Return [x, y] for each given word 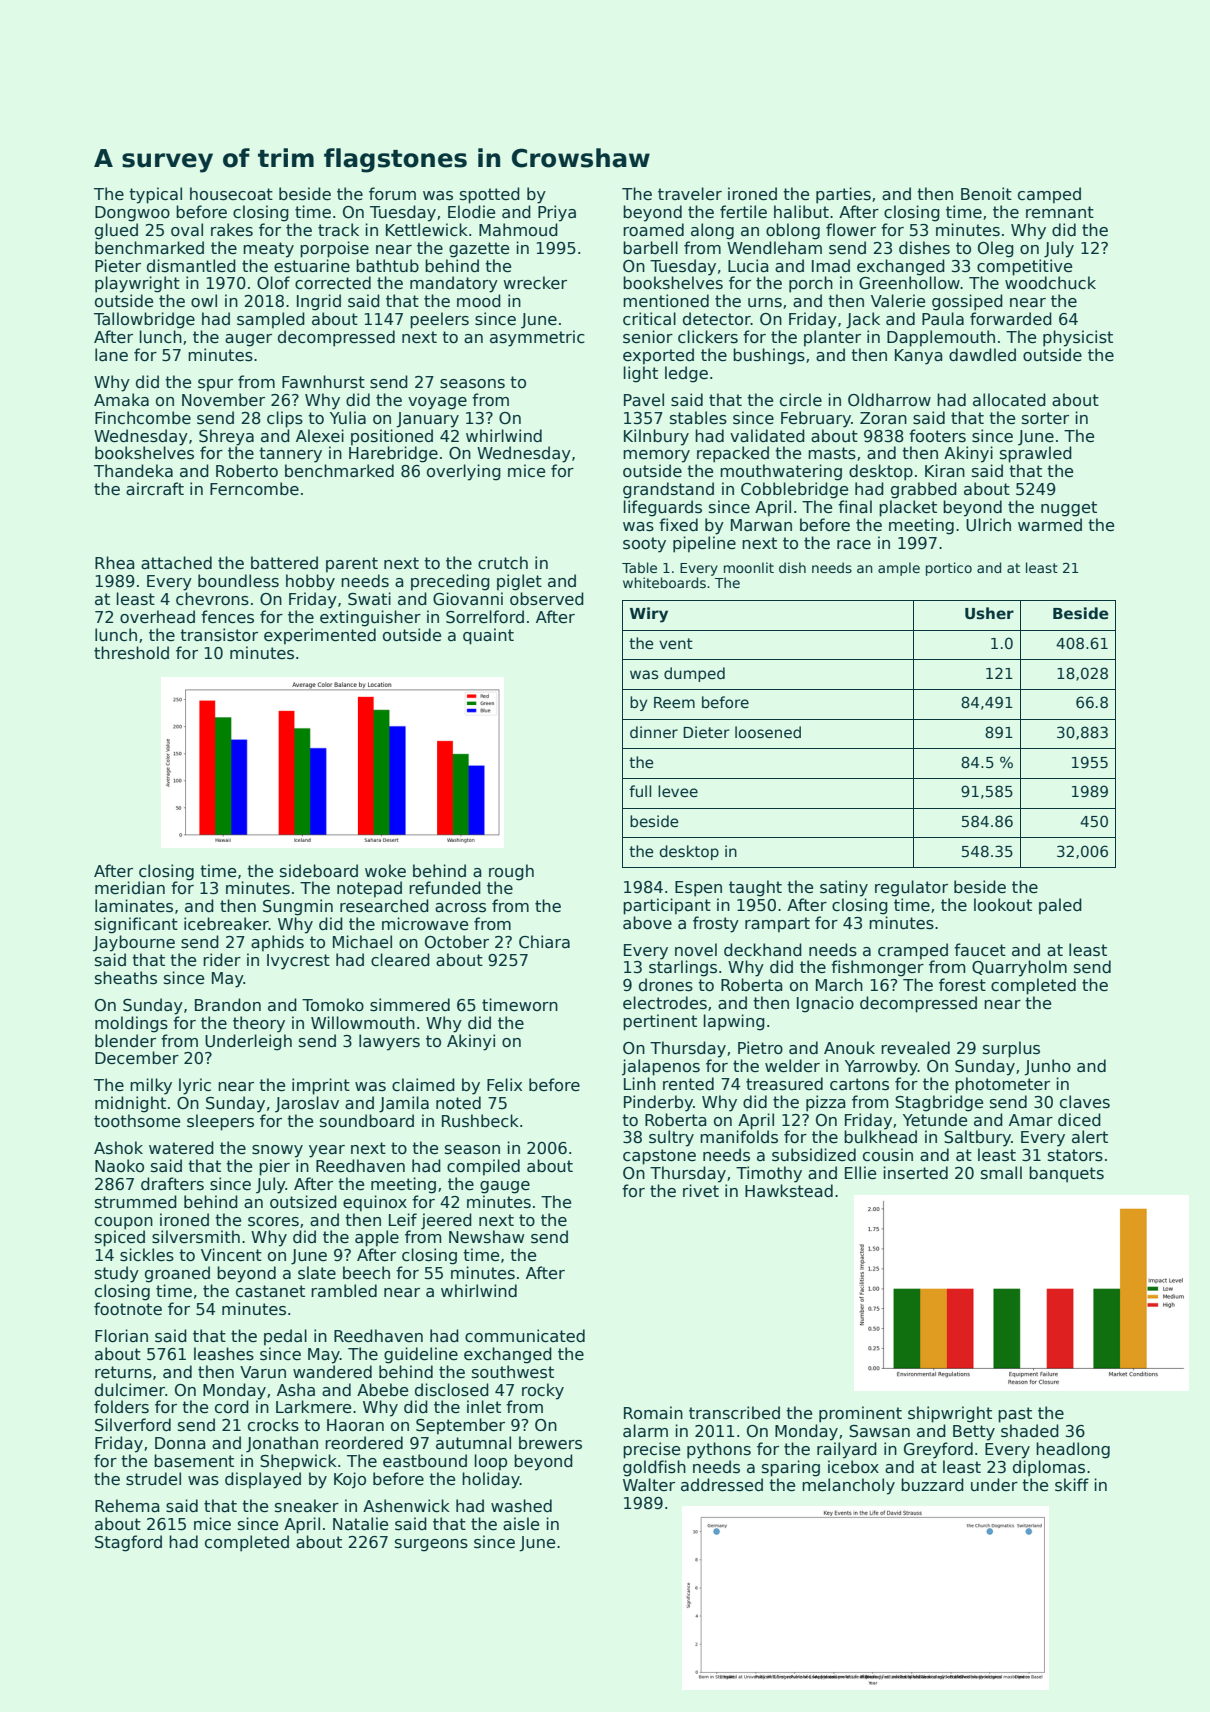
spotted [490, 195]
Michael [362, 942]
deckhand [763, 949]
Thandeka [133, 470]
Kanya [919, 357]
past [1015, 1415]
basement [194, 1461]
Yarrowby [881, 1067]
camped [1049, 195]
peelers [439, 320]
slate [317, 1273]
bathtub [387, 266]
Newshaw [486, 1237]
